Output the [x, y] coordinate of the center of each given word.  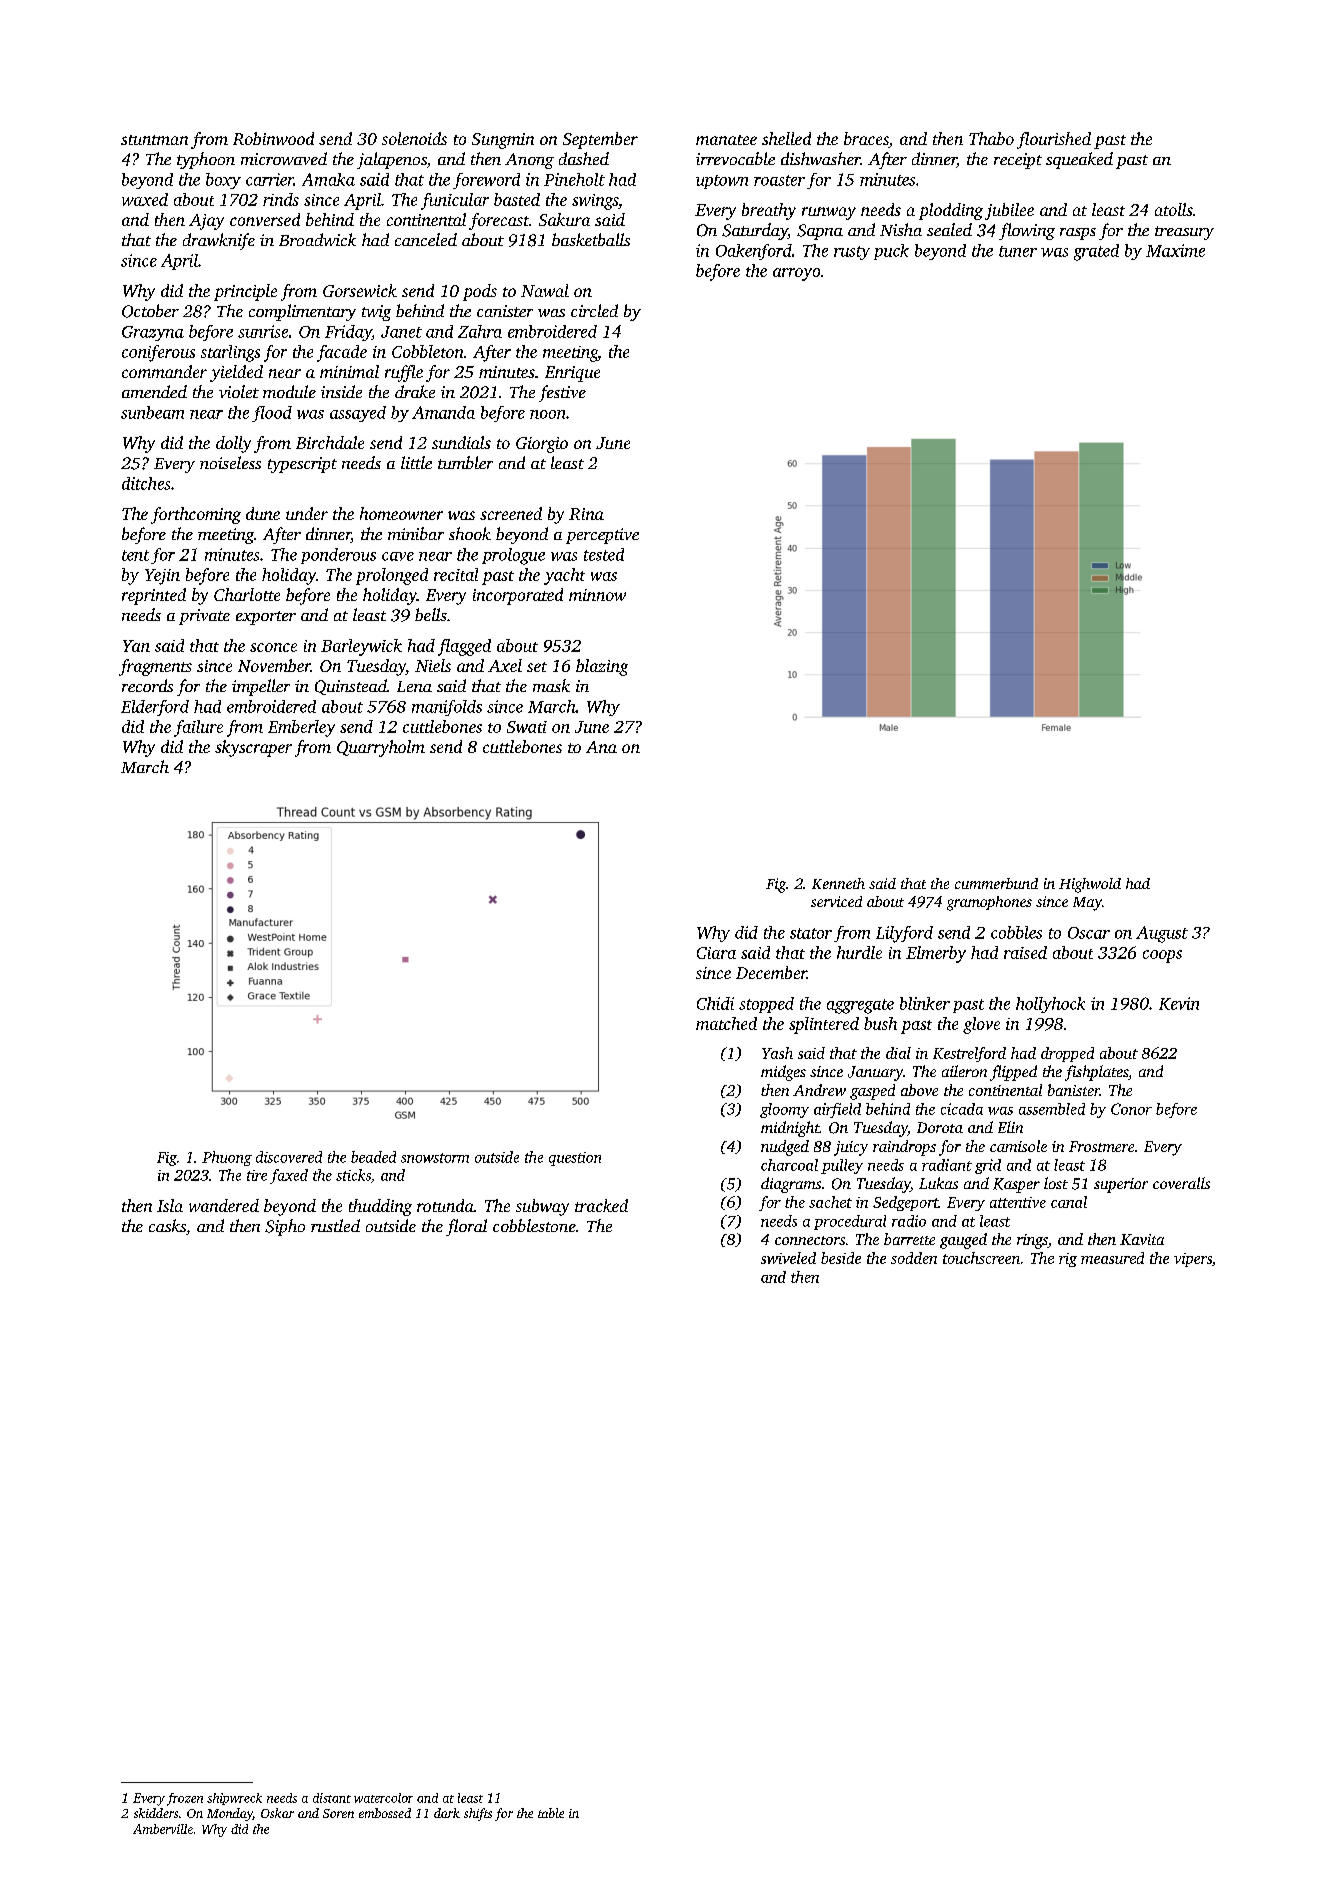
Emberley [301, 728]
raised [1025, 952]
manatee [726, 140]
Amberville [163, 1829]
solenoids [414, 138]
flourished [1054, 140]
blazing [602, 667]
